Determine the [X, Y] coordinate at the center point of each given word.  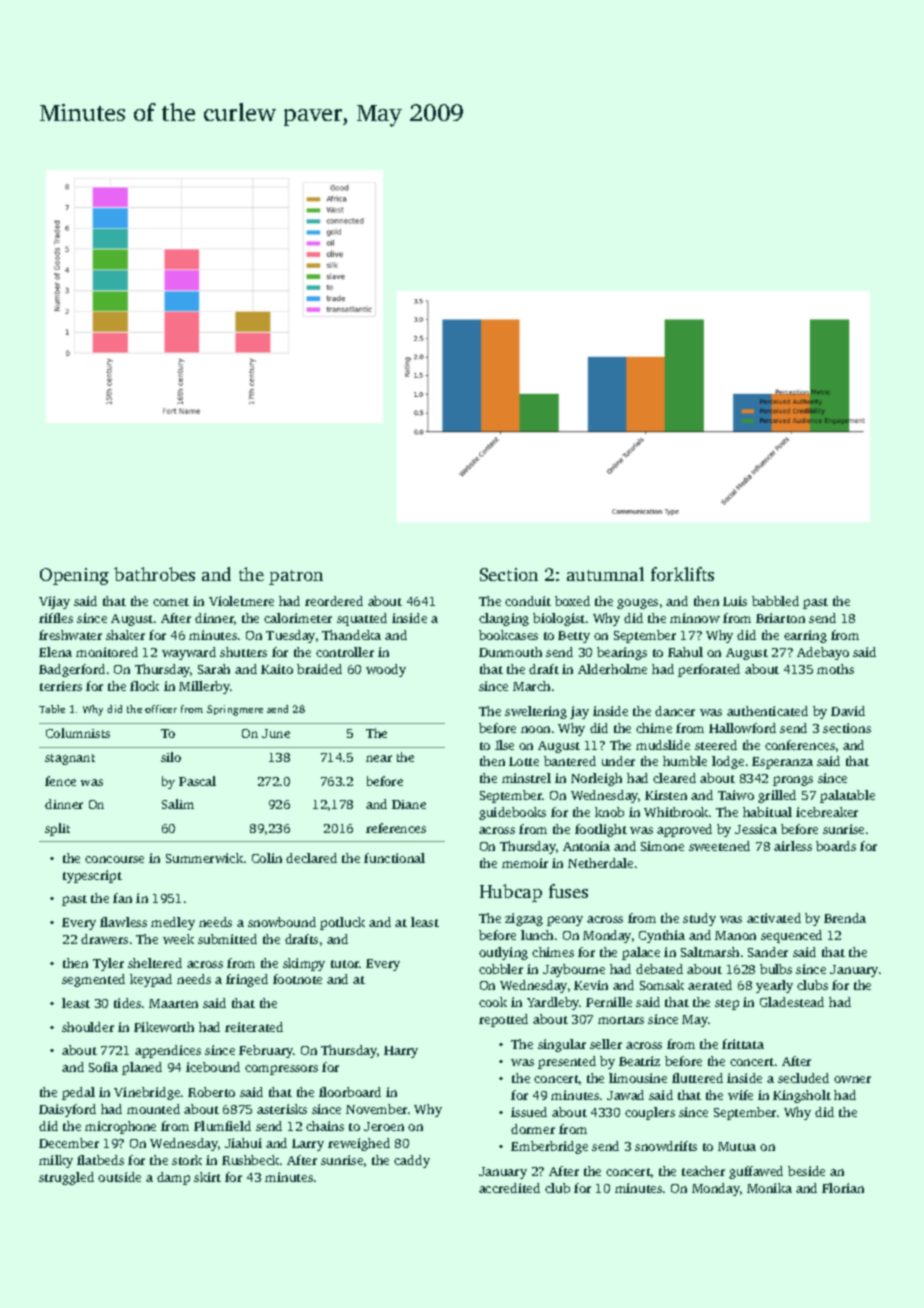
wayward [189, 653]
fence [60, 781]
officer [161, 709]
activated [774, 918]
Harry [401, 1052]
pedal [78, 1093]
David [848, 711]
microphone [120, 1127]
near [379, 758]
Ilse [504, 745]
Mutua [737, 1146]
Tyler [108, 964]
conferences [800, 745]
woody [386, 670]
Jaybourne [574, 970]
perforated [709, 670]
